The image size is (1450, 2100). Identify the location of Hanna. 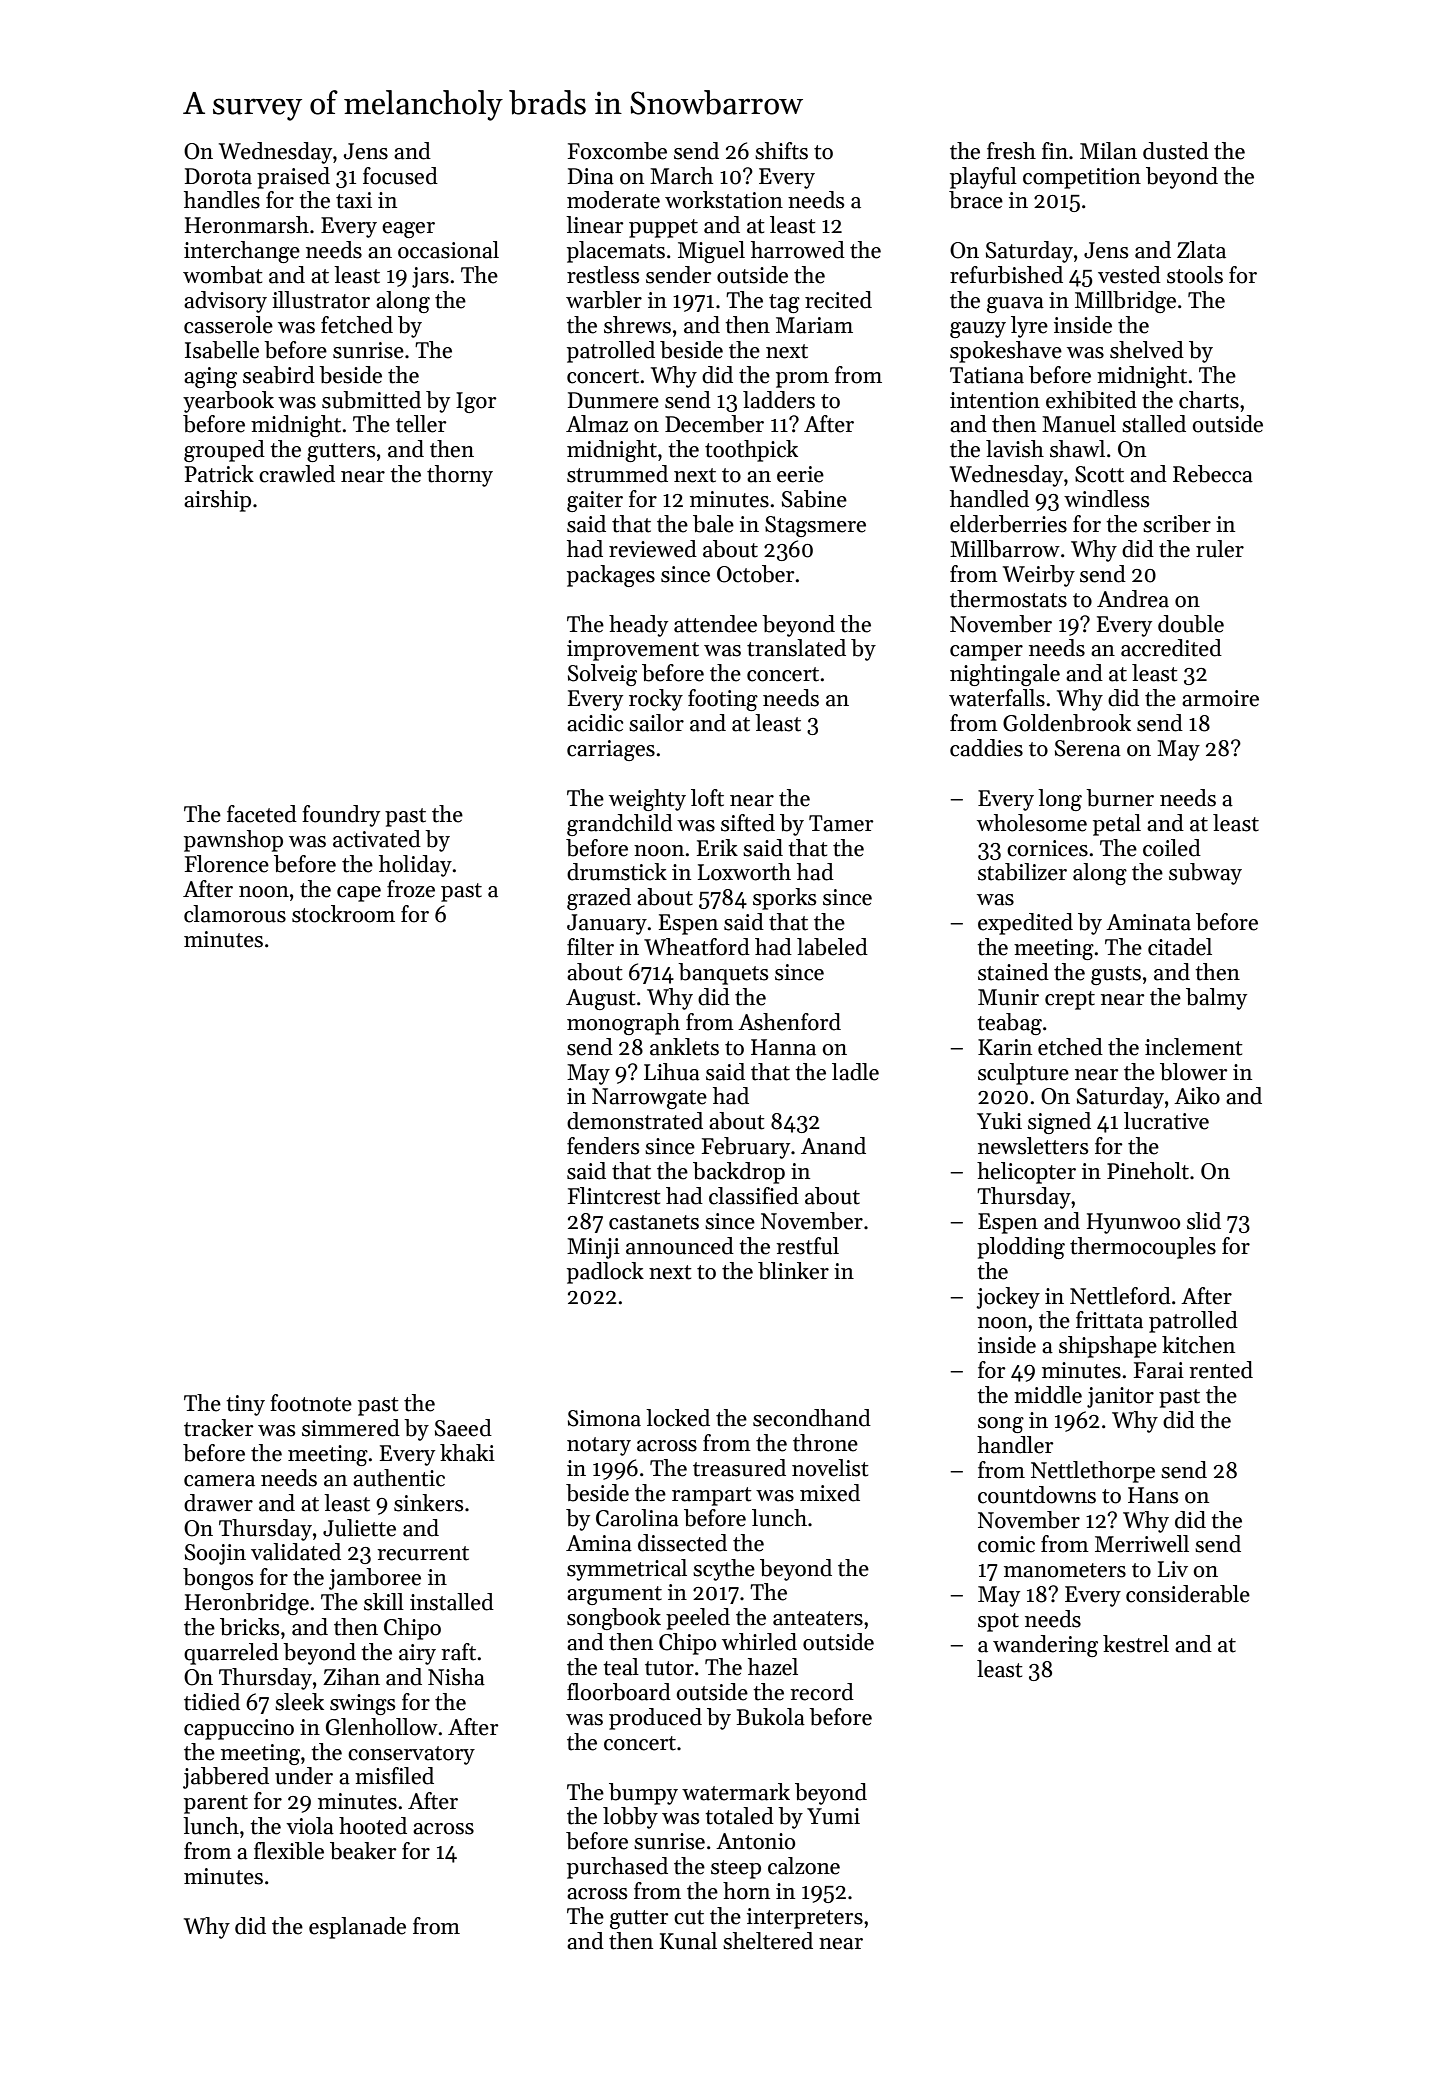
(783, 1047).
